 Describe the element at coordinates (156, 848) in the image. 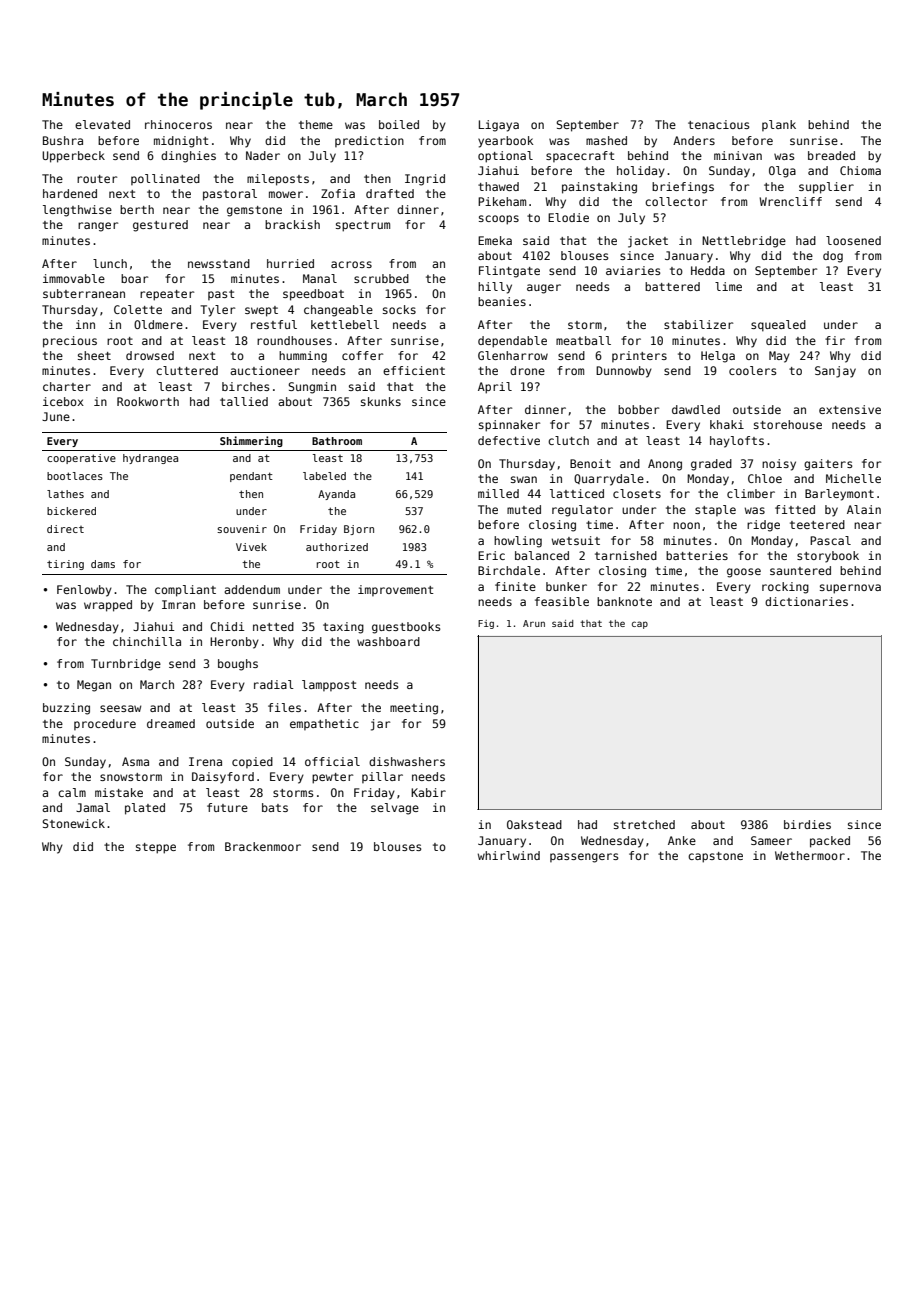

I see `steppe` at that location.
